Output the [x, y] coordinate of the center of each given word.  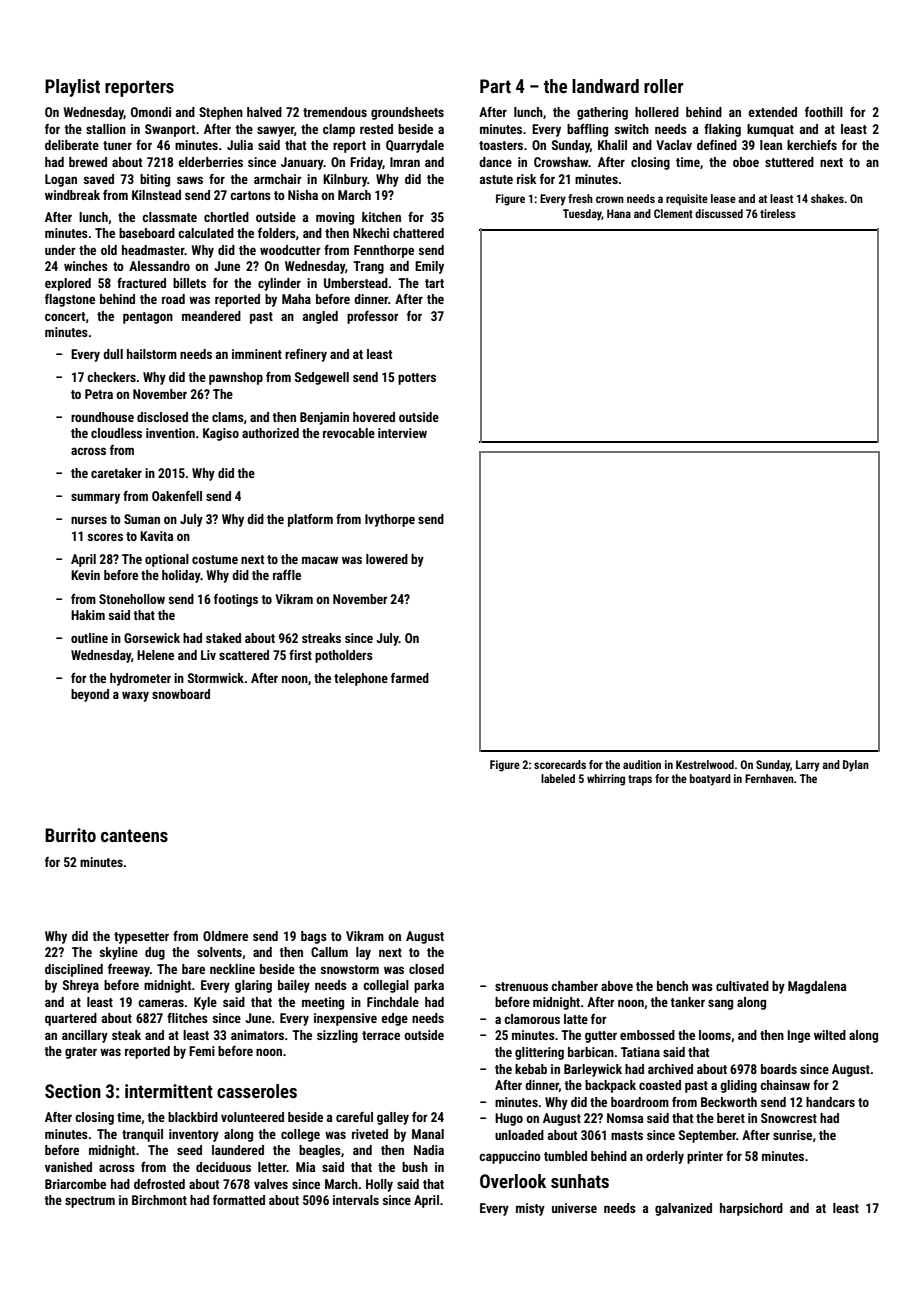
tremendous [335, 112]
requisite [687, 200]
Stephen [221, 113]
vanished [68, 1167]
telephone [361, 679]
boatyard [710, 780]
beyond [90, 695]
